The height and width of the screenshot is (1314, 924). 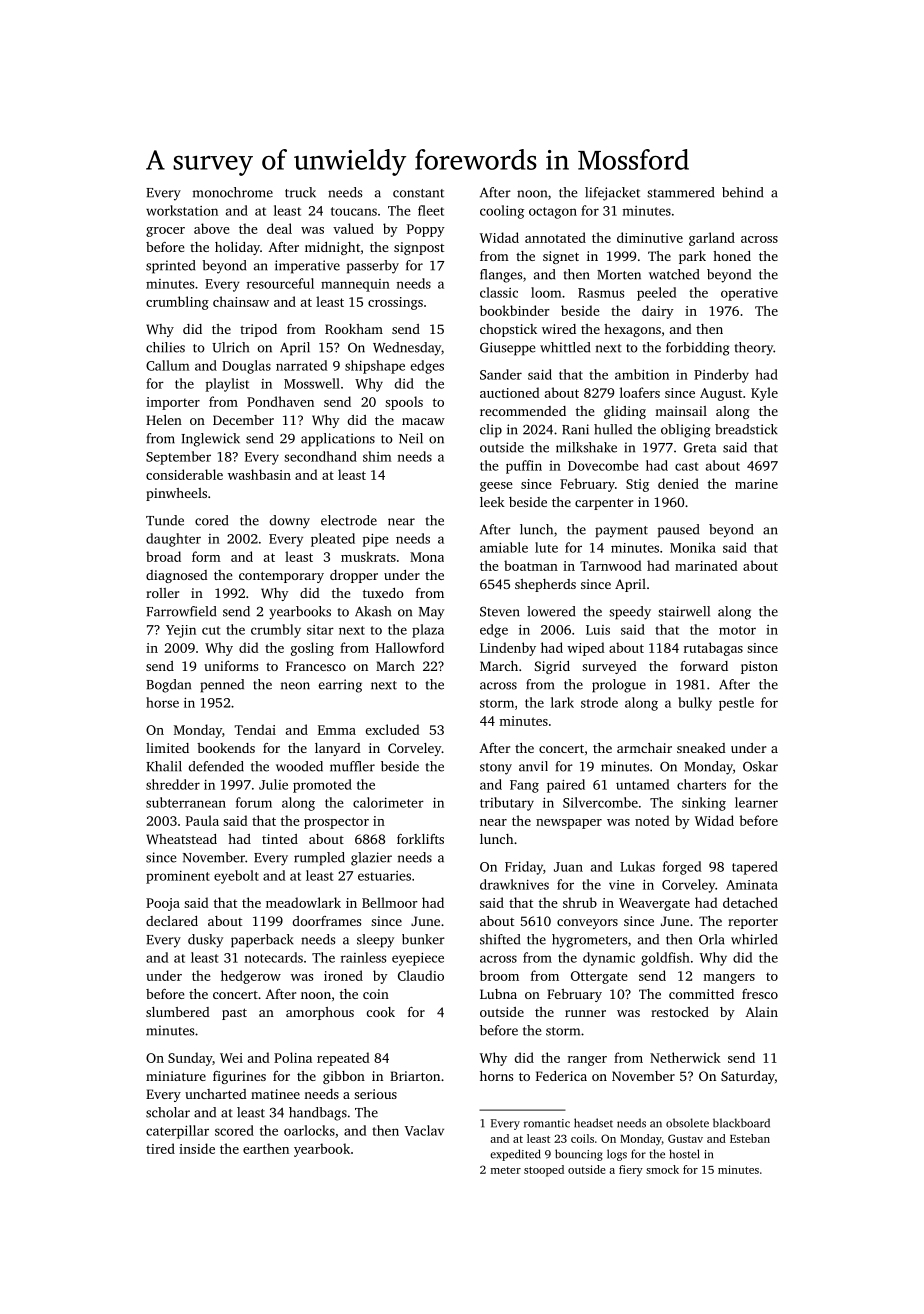 What do you see at coordinates (181, 839) in the screenshot?
I see `Wheatstead` at bounding box center [181, 839].
